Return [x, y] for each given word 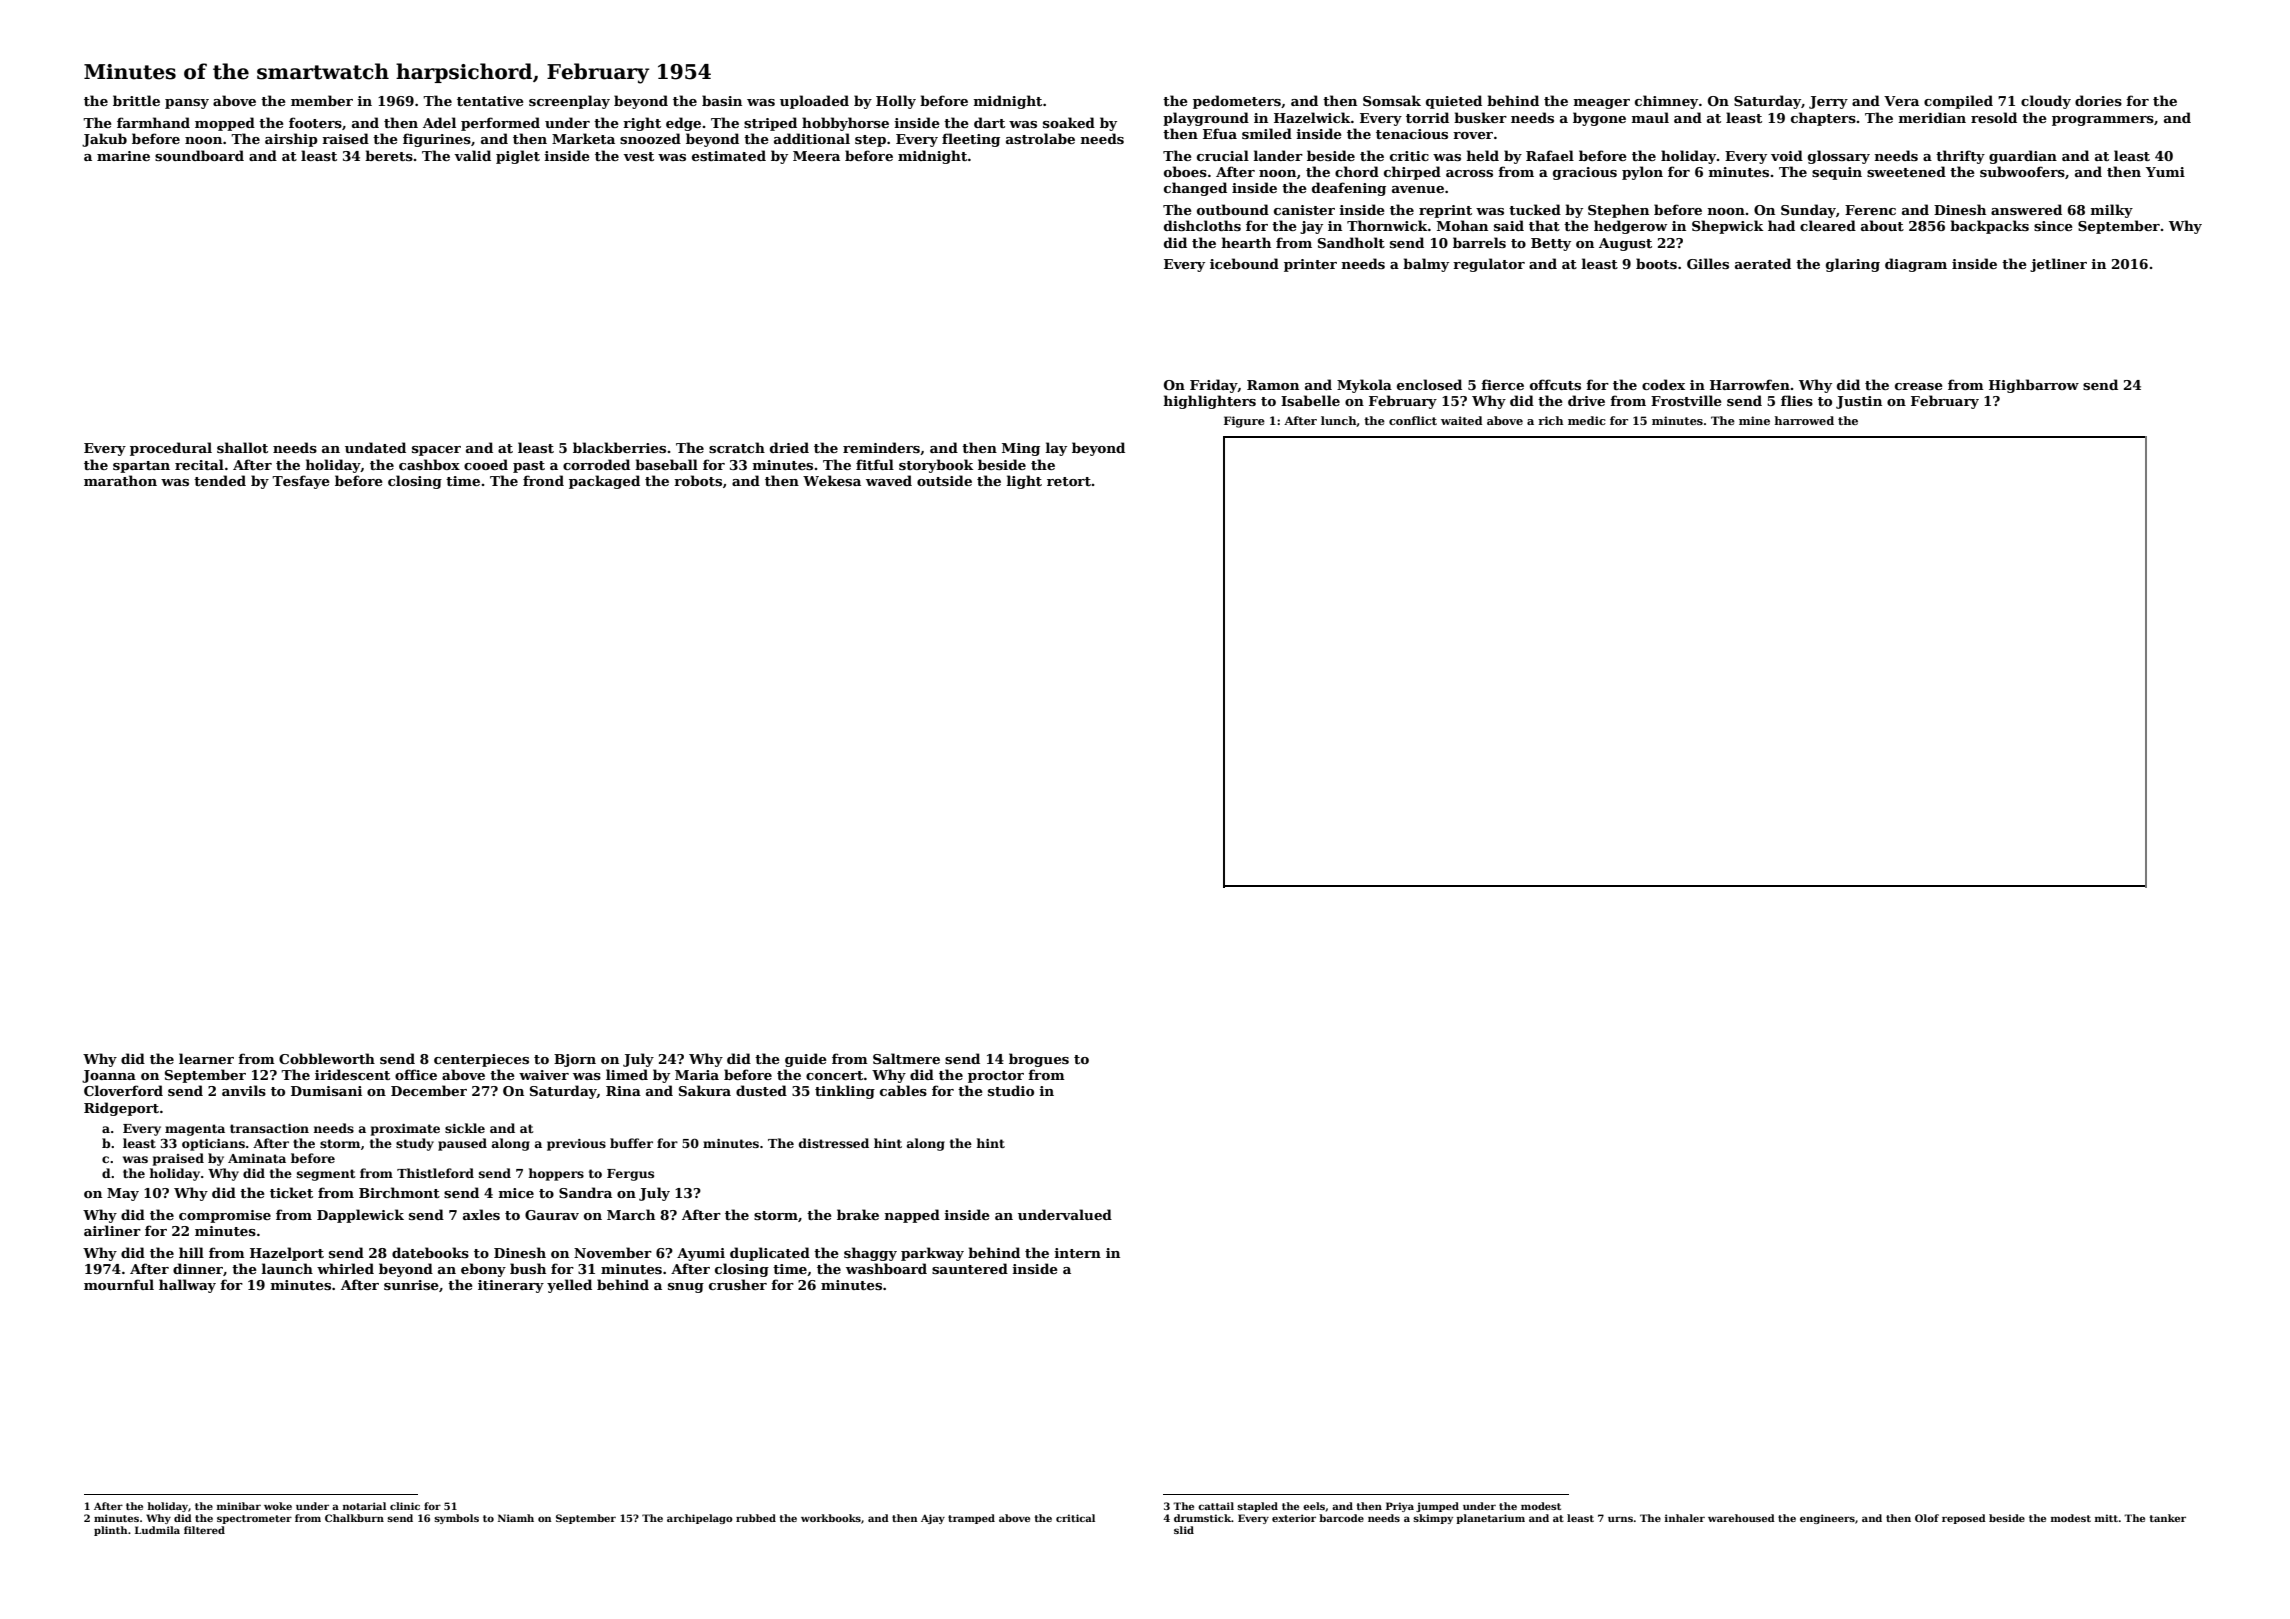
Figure [1244, 422]
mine [1754, 420]
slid [1184, 1530]
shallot [242, 447]
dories [2098, 100]
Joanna [109, 1076]
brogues [1039, 1060]
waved [889, 480]
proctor [996, 1077]
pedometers [1237, 102]
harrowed [1804, 420]
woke [278, 1506]
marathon [120, 480]
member [322, 100]
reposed [1964, 1519]
